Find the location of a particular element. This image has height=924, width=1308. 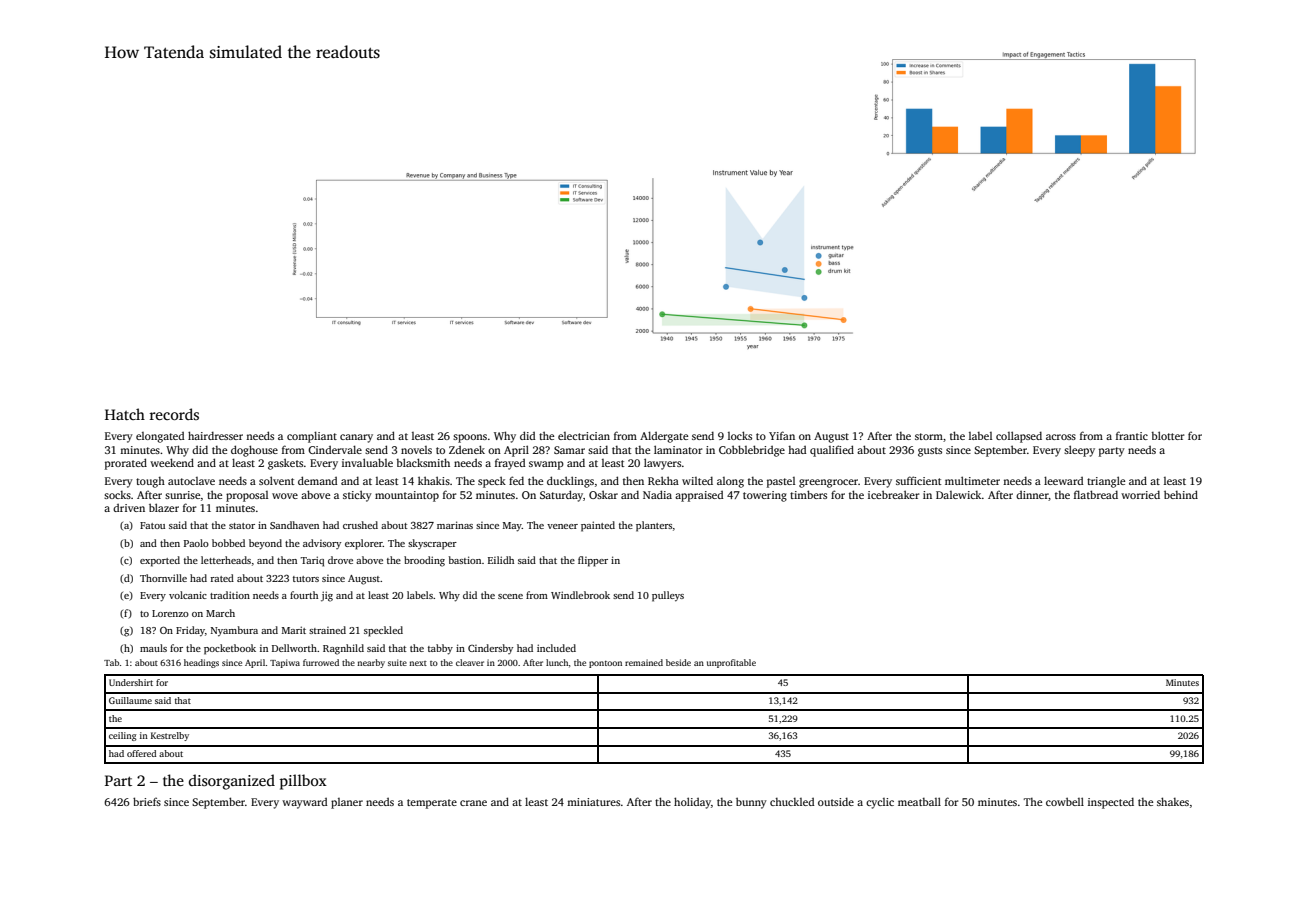

Zdenek is located at coordinates (467, 449).
